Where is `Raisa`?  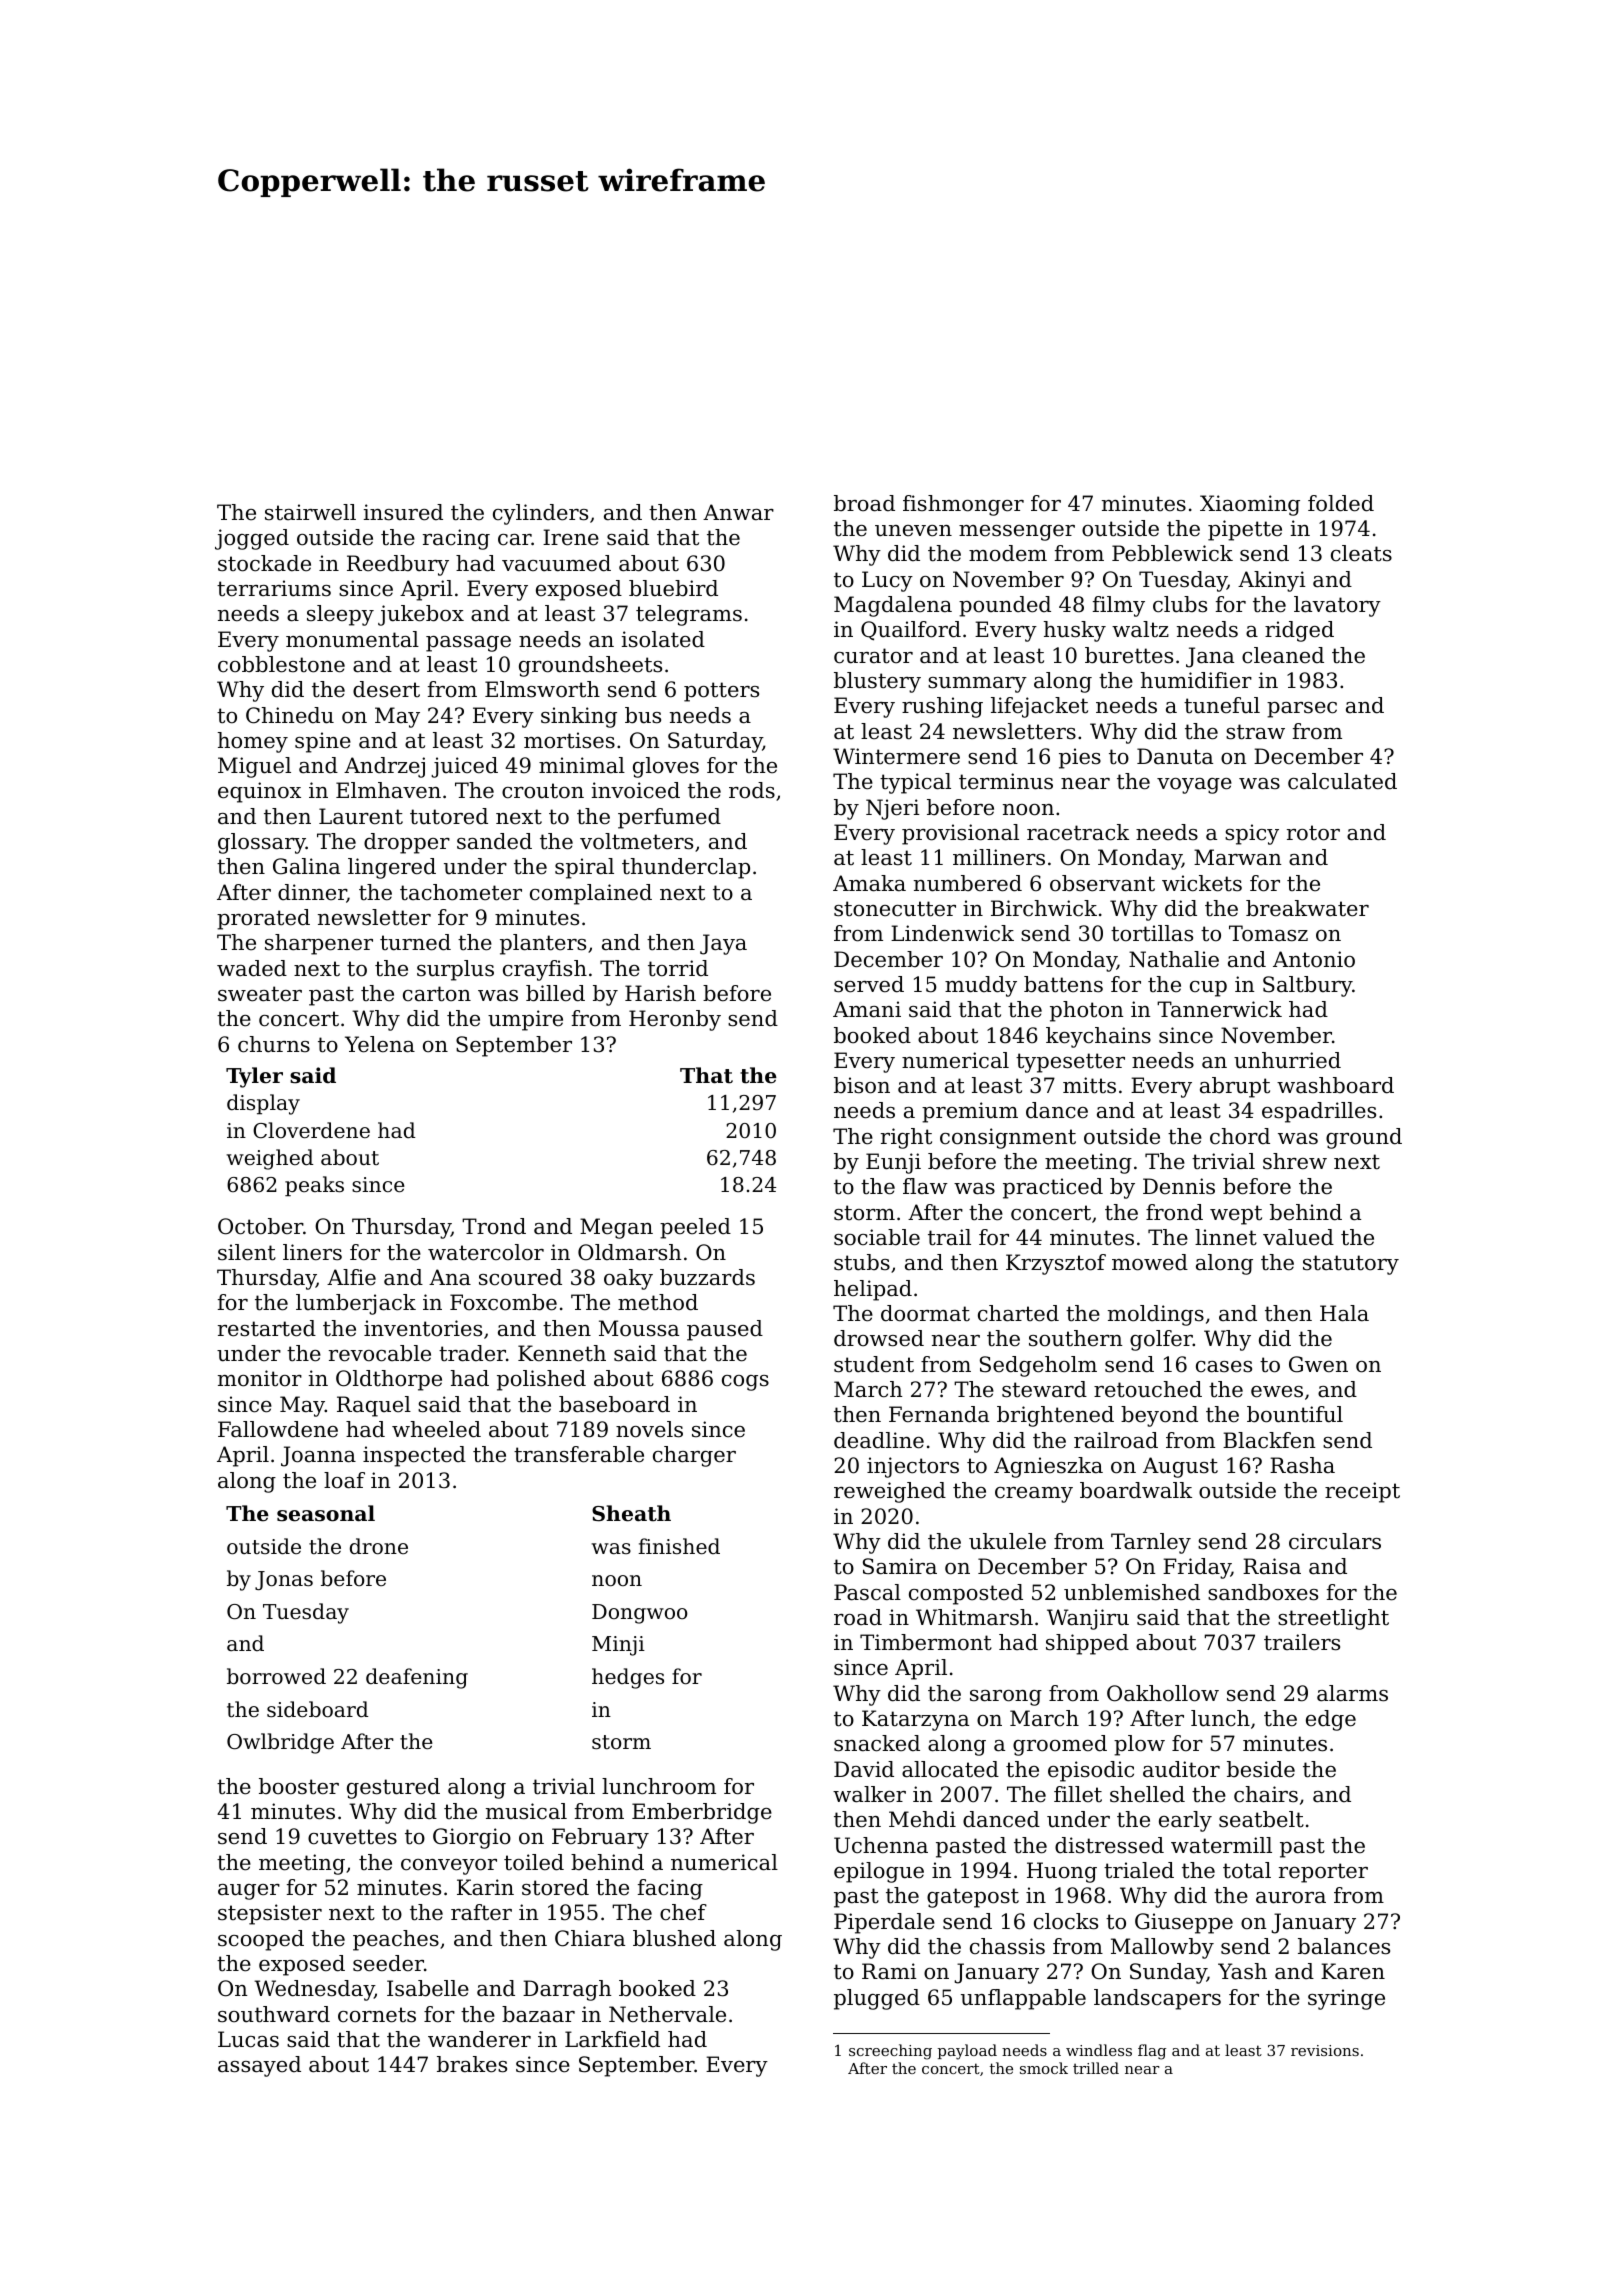 Raisa is located at coordinates (1272, 1566).
